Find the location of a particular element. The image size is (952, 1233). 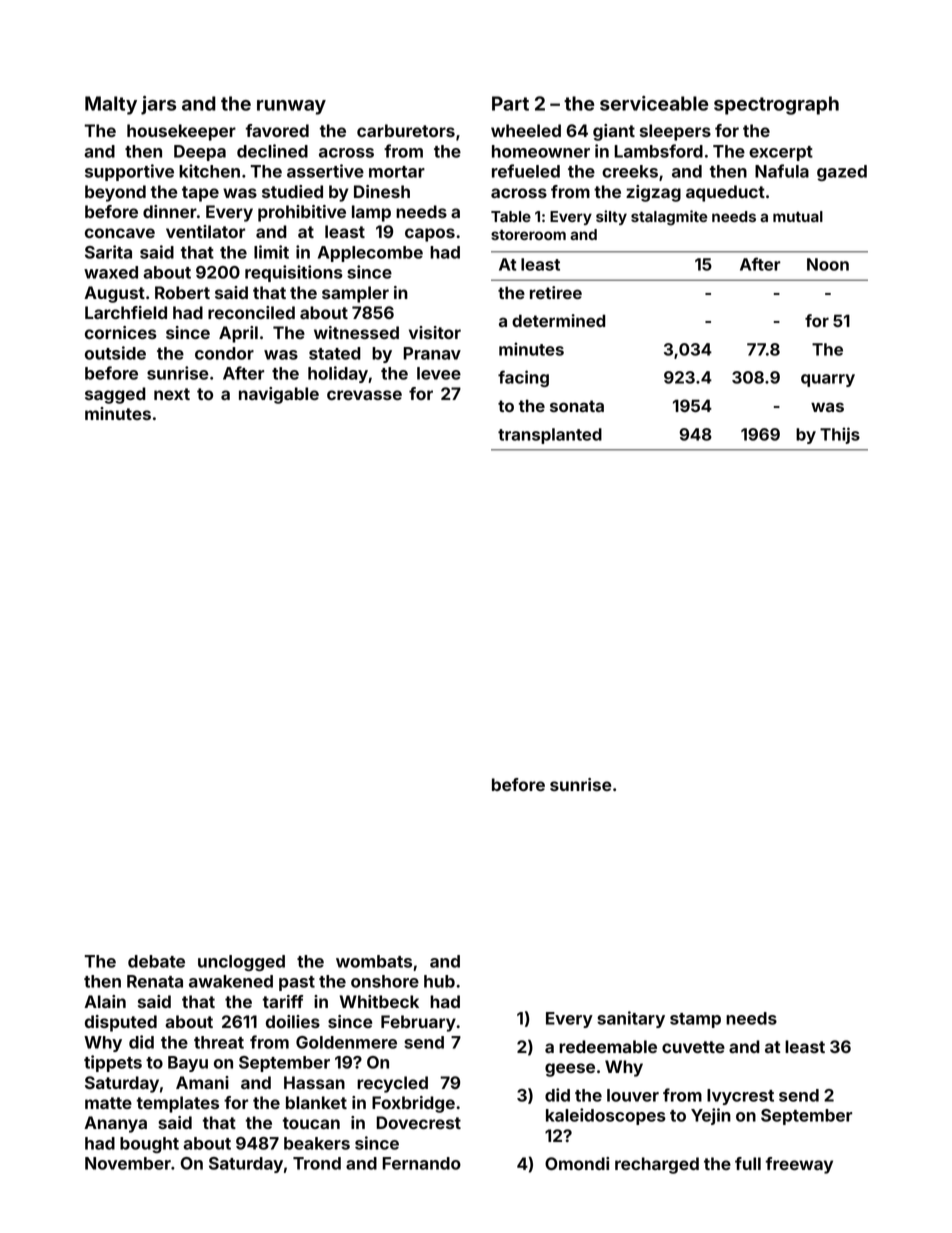

February is located at coordinates (418, 1023).
